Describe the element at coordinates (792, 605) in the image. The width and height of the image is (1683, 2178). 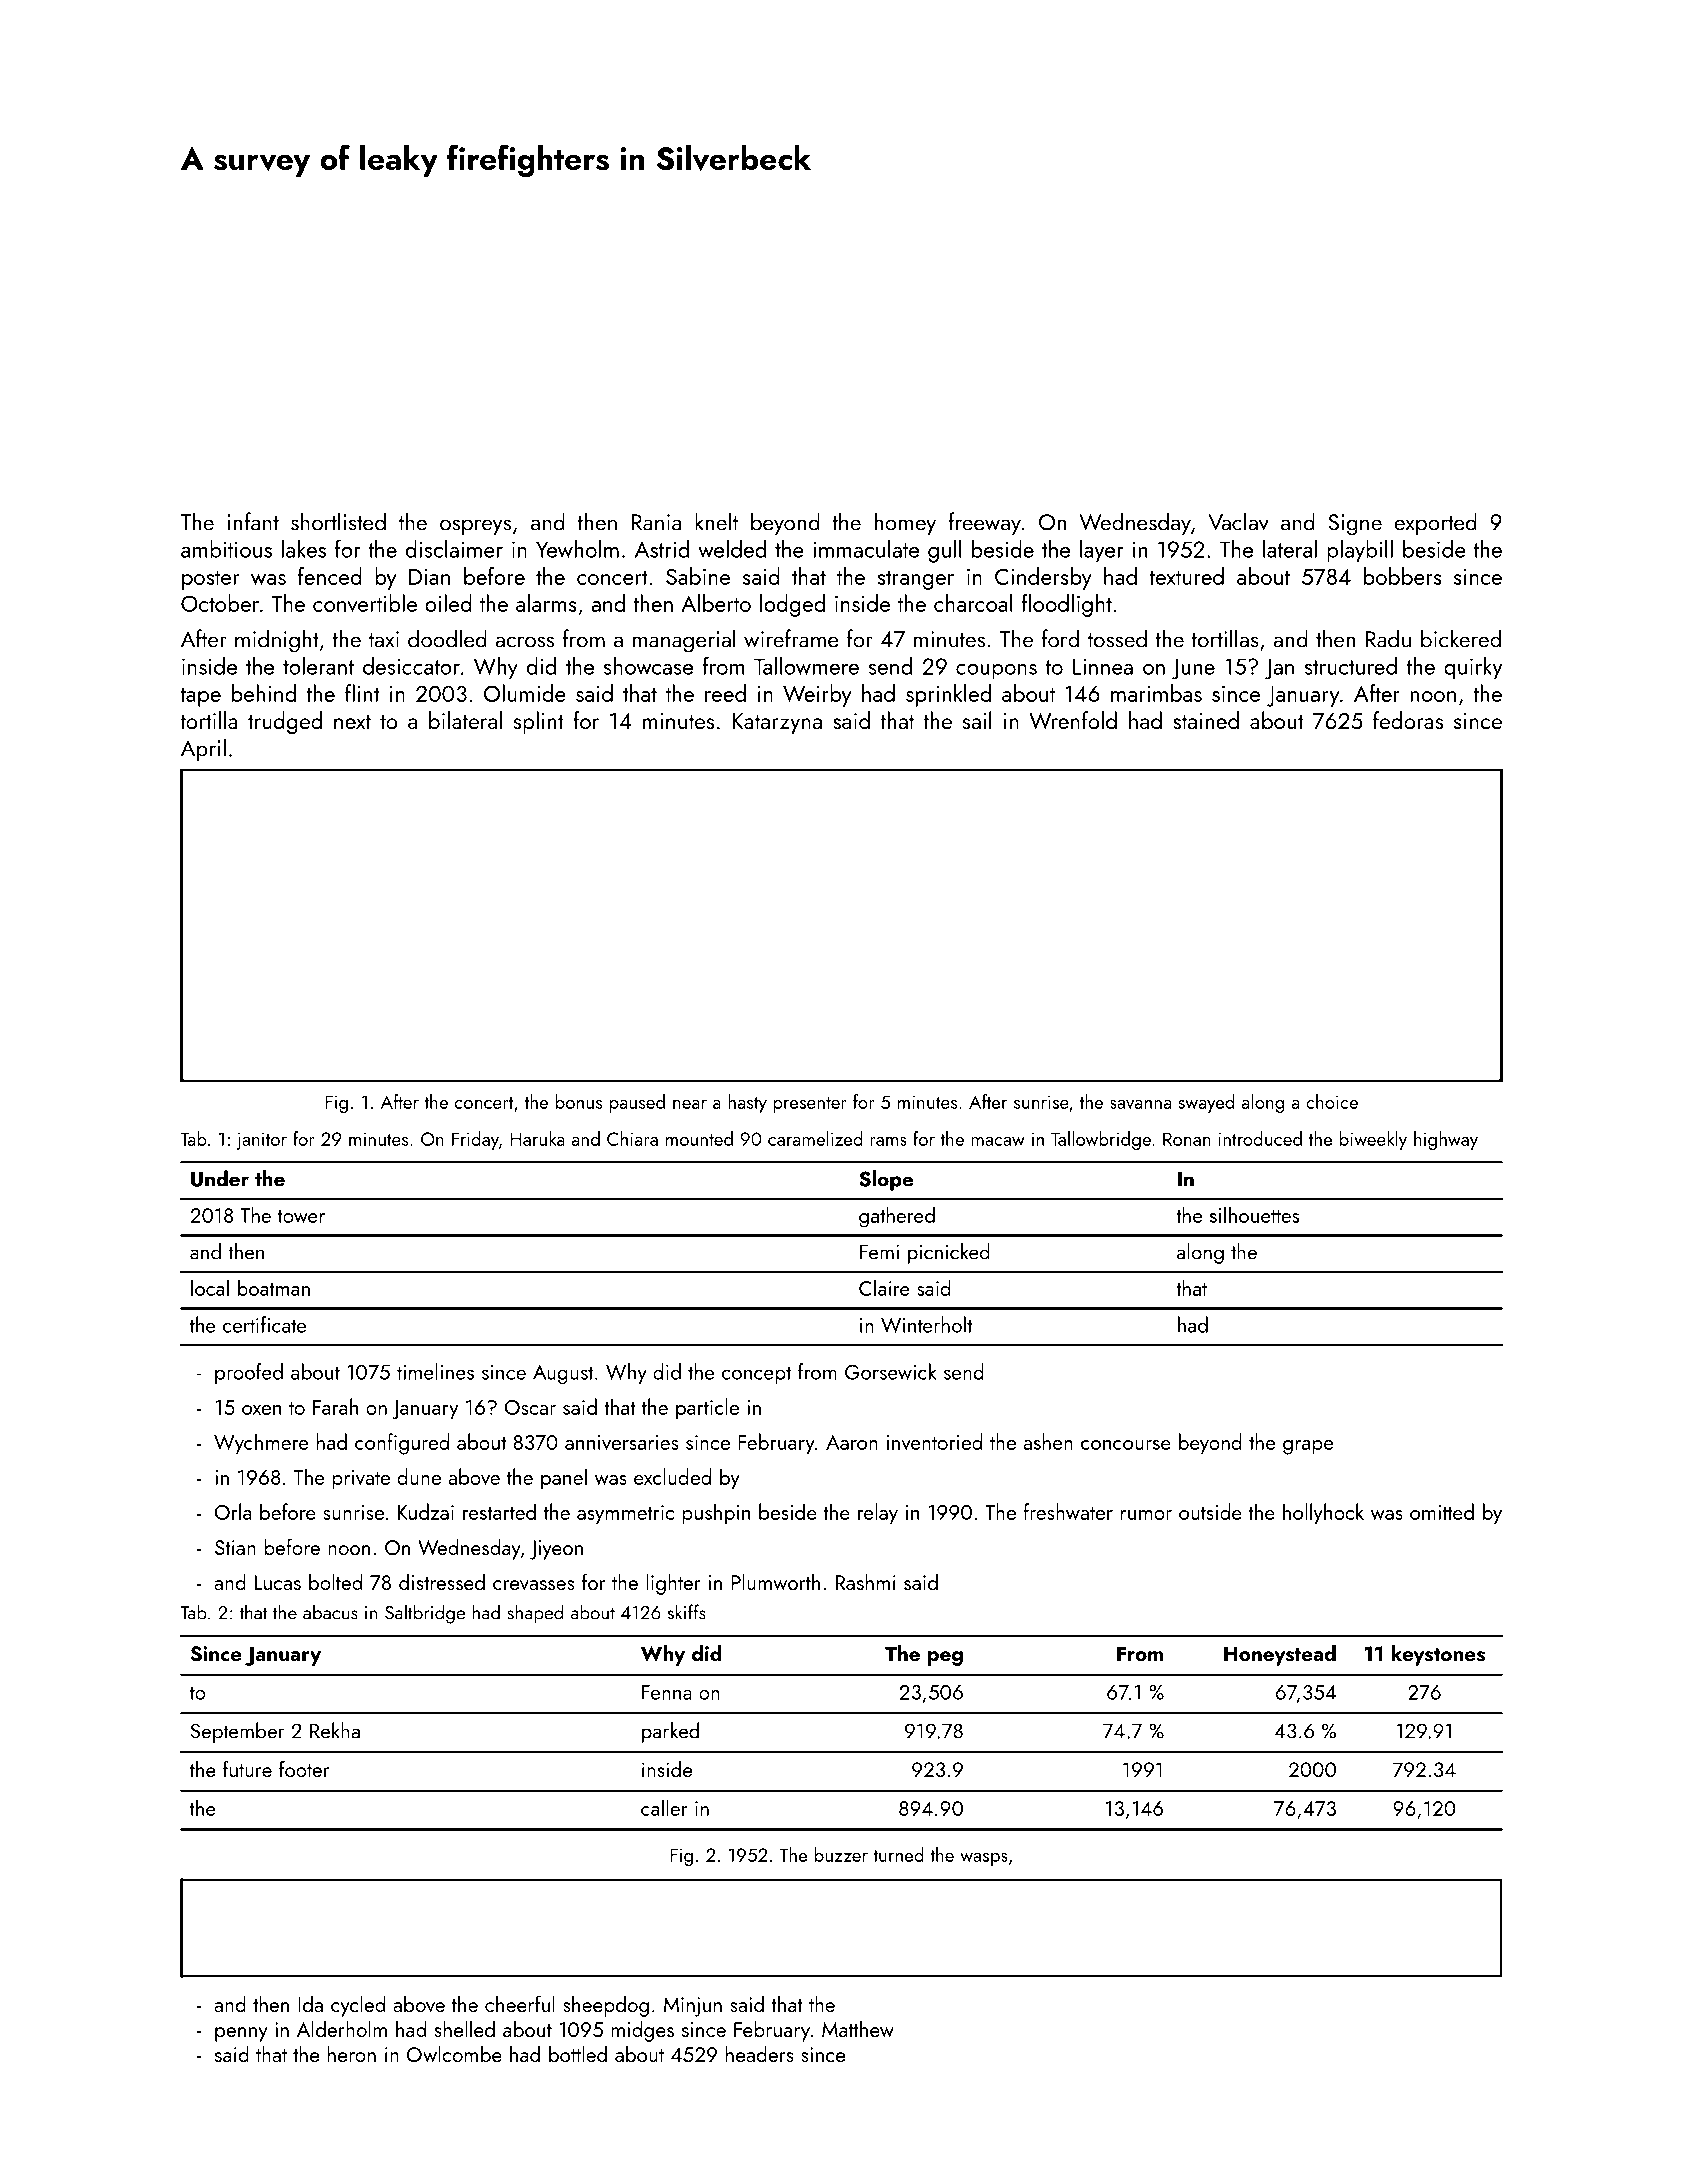
I see `lodged` at that location.
